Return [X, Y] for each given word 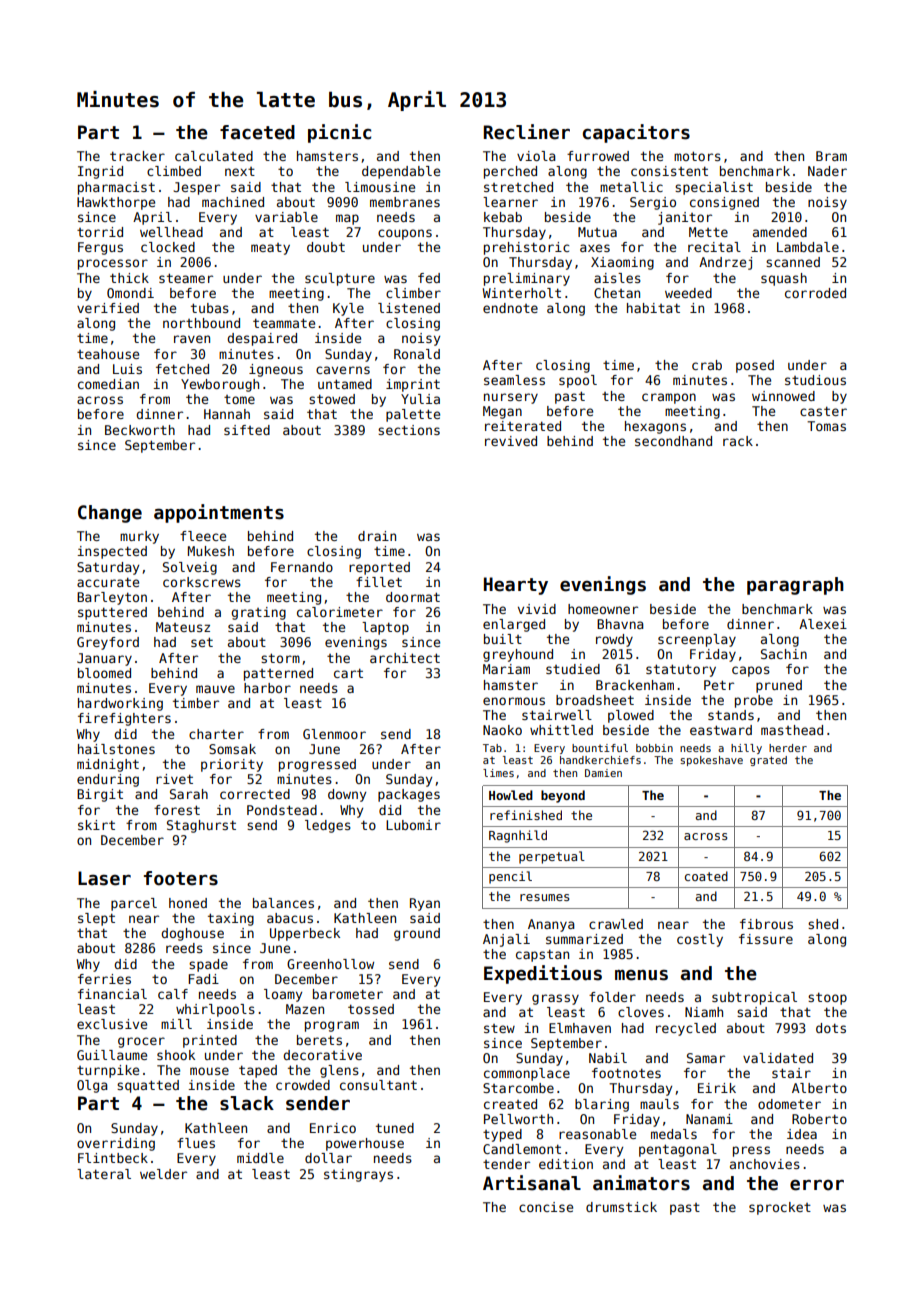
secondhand [673, 441]
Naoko [502, 730]
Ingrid [100, 172]
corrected [255, 794]
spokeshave [711, 761]
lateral [104, 1174]
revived [511, 441]
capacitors [636, 133]
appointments [219, 513]
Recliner [527, 132]
